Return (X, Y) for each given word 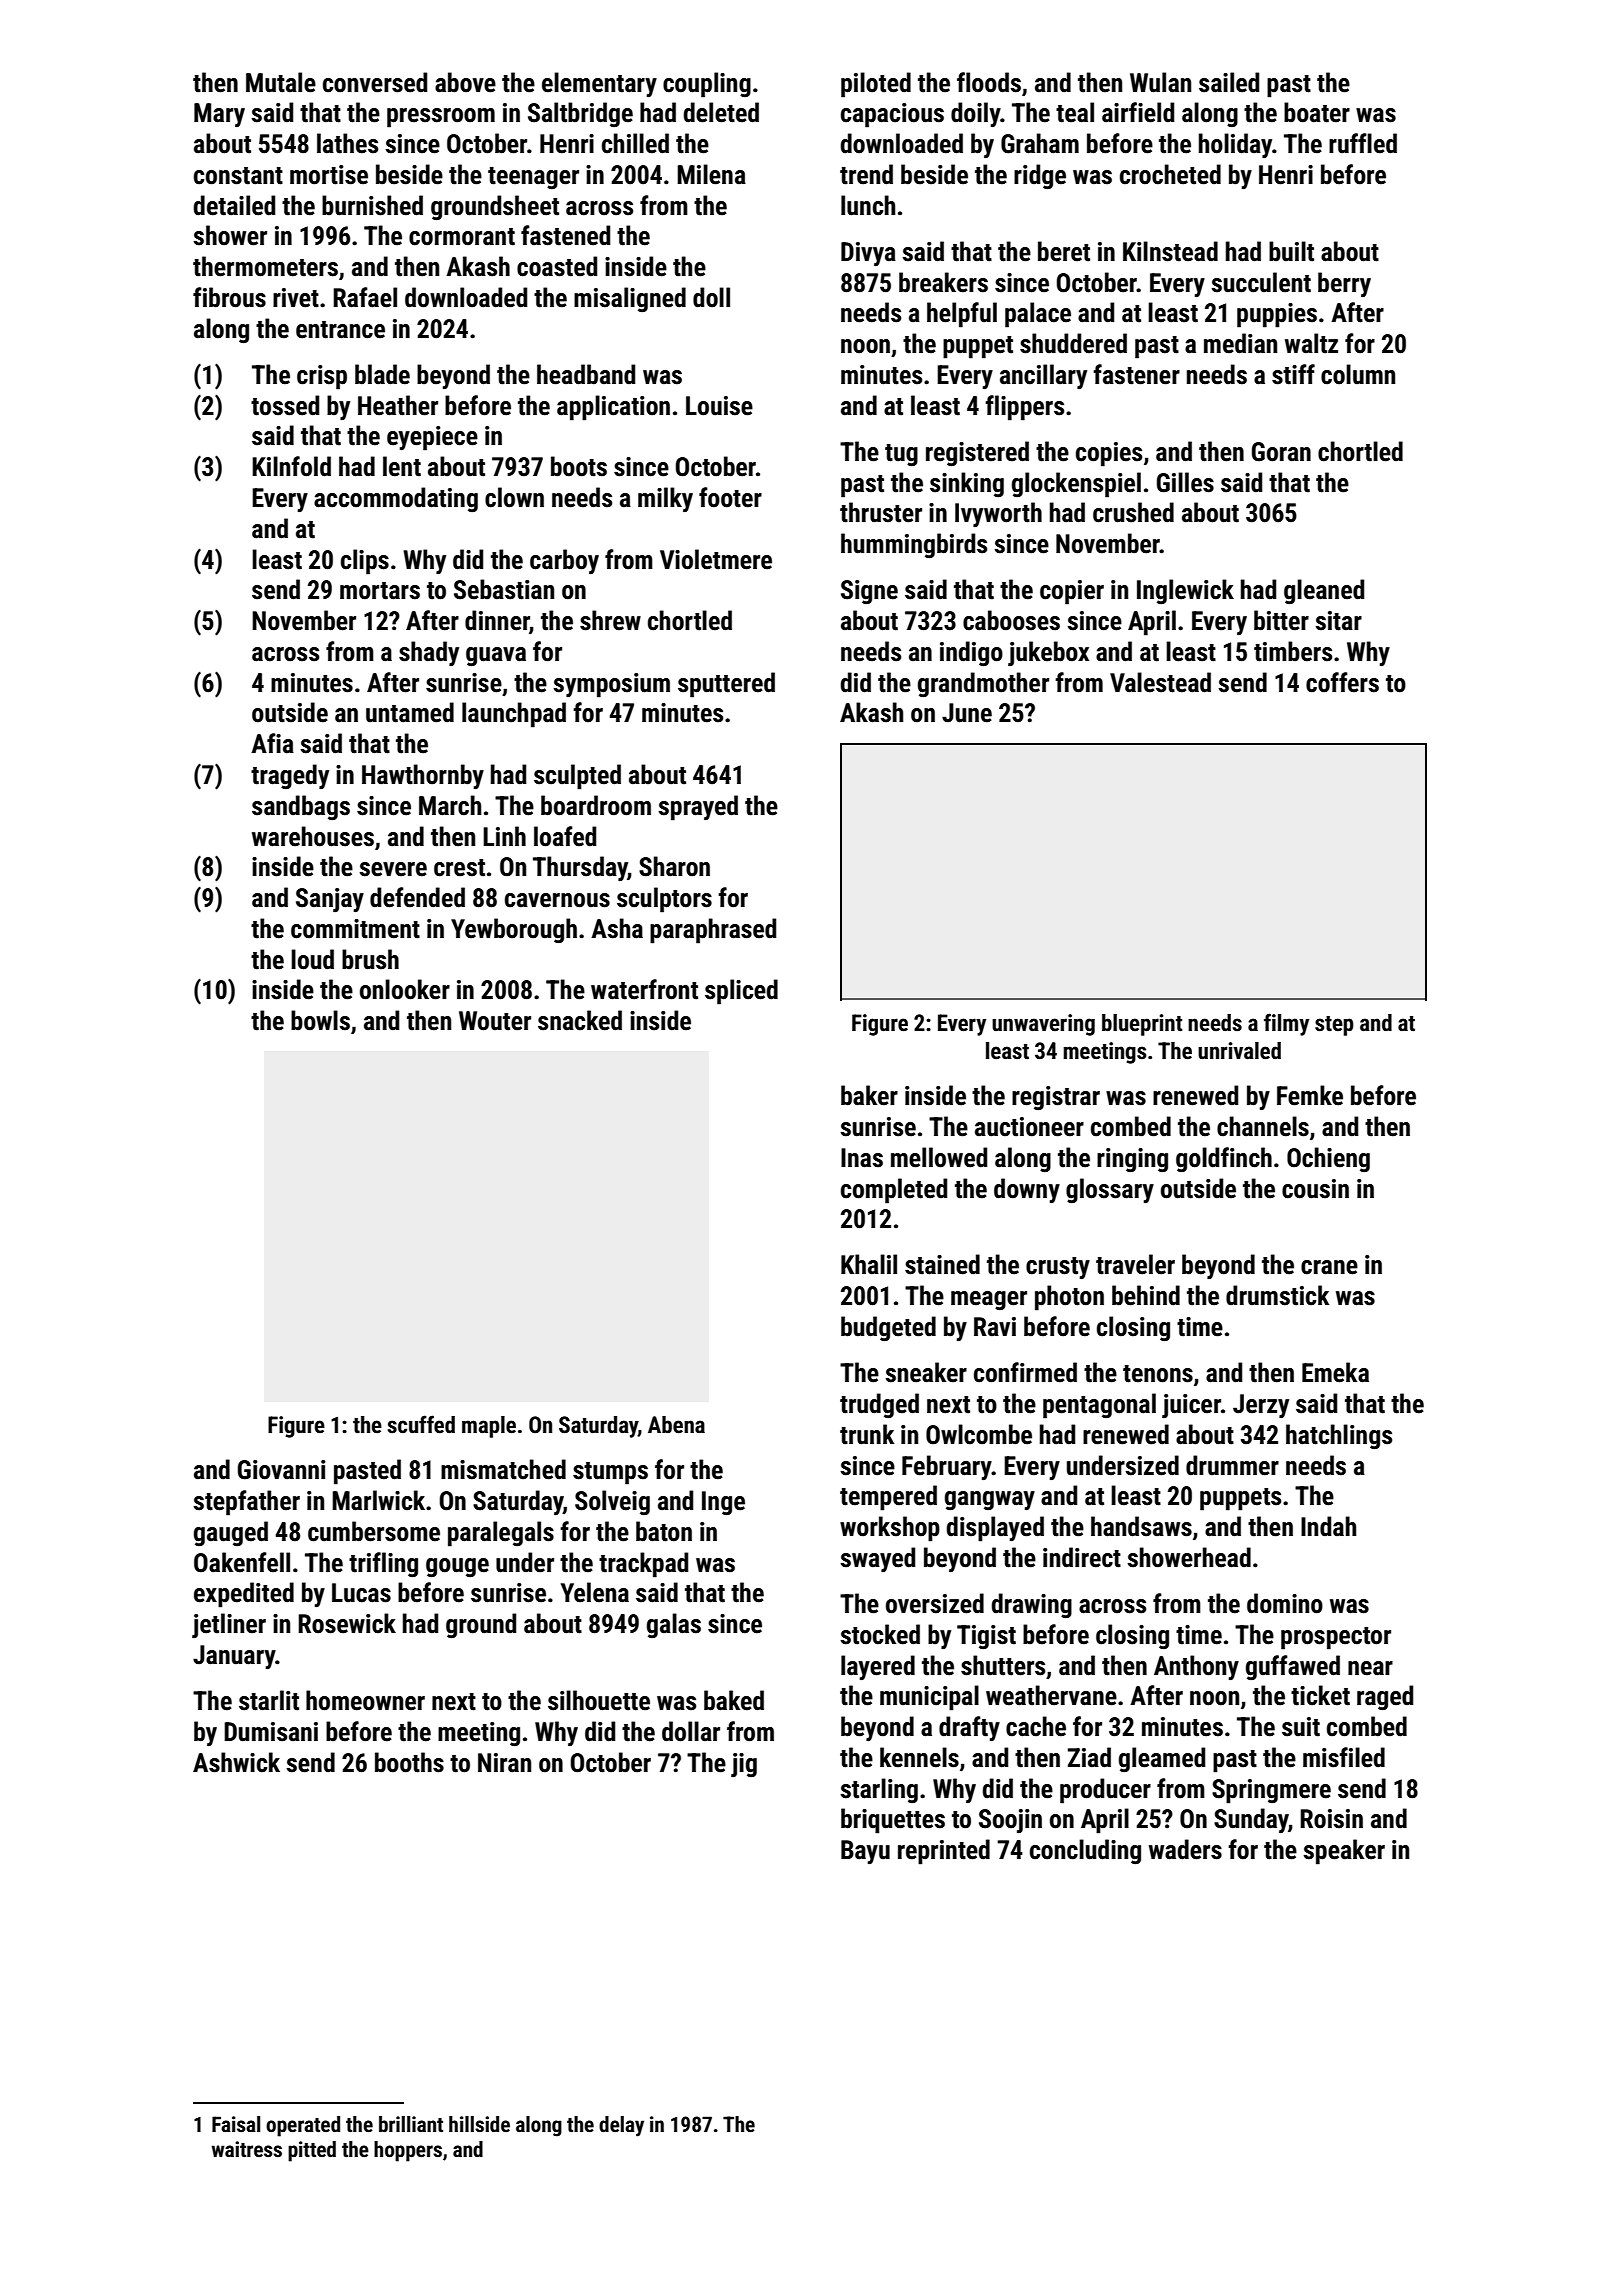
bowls (320, 1020)
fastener (1136, 374)
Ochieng (1328, 1160)
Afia (272, 743)
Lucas (361, 1593)
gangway (990, 1501)
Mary (219, 115)
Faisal (236, 2124)
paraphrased (713, 931)
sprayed (698, 808)
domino (1285, 1603)
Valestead (1160, 682)
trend (866, 174)
